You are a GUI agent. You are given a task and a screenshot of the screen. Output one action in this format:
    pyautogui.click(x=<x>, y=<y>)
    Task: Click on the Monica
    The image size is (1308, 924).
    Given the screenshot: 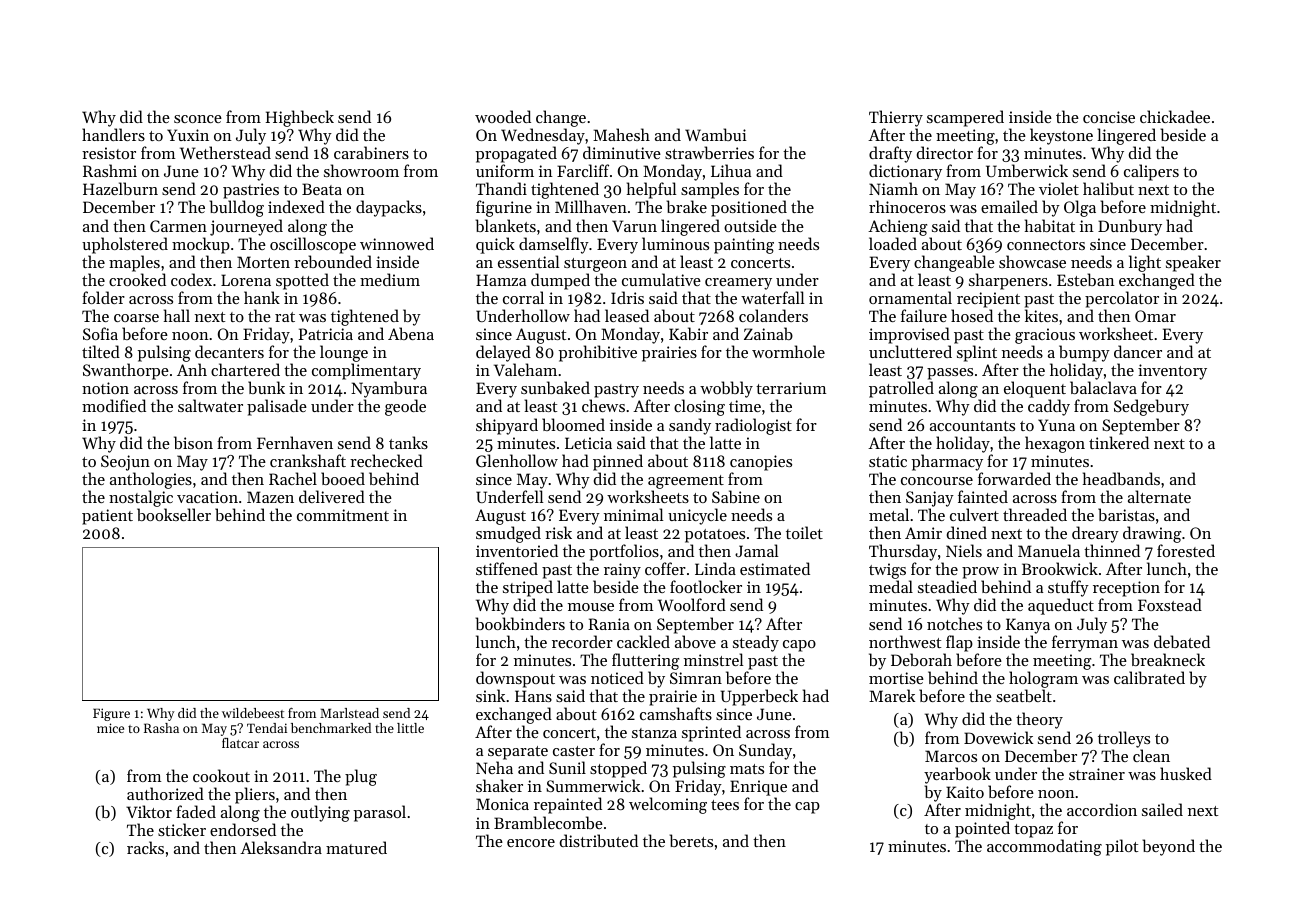 What is the action you would take?
    pyautogui.click(x=502, y=804)
